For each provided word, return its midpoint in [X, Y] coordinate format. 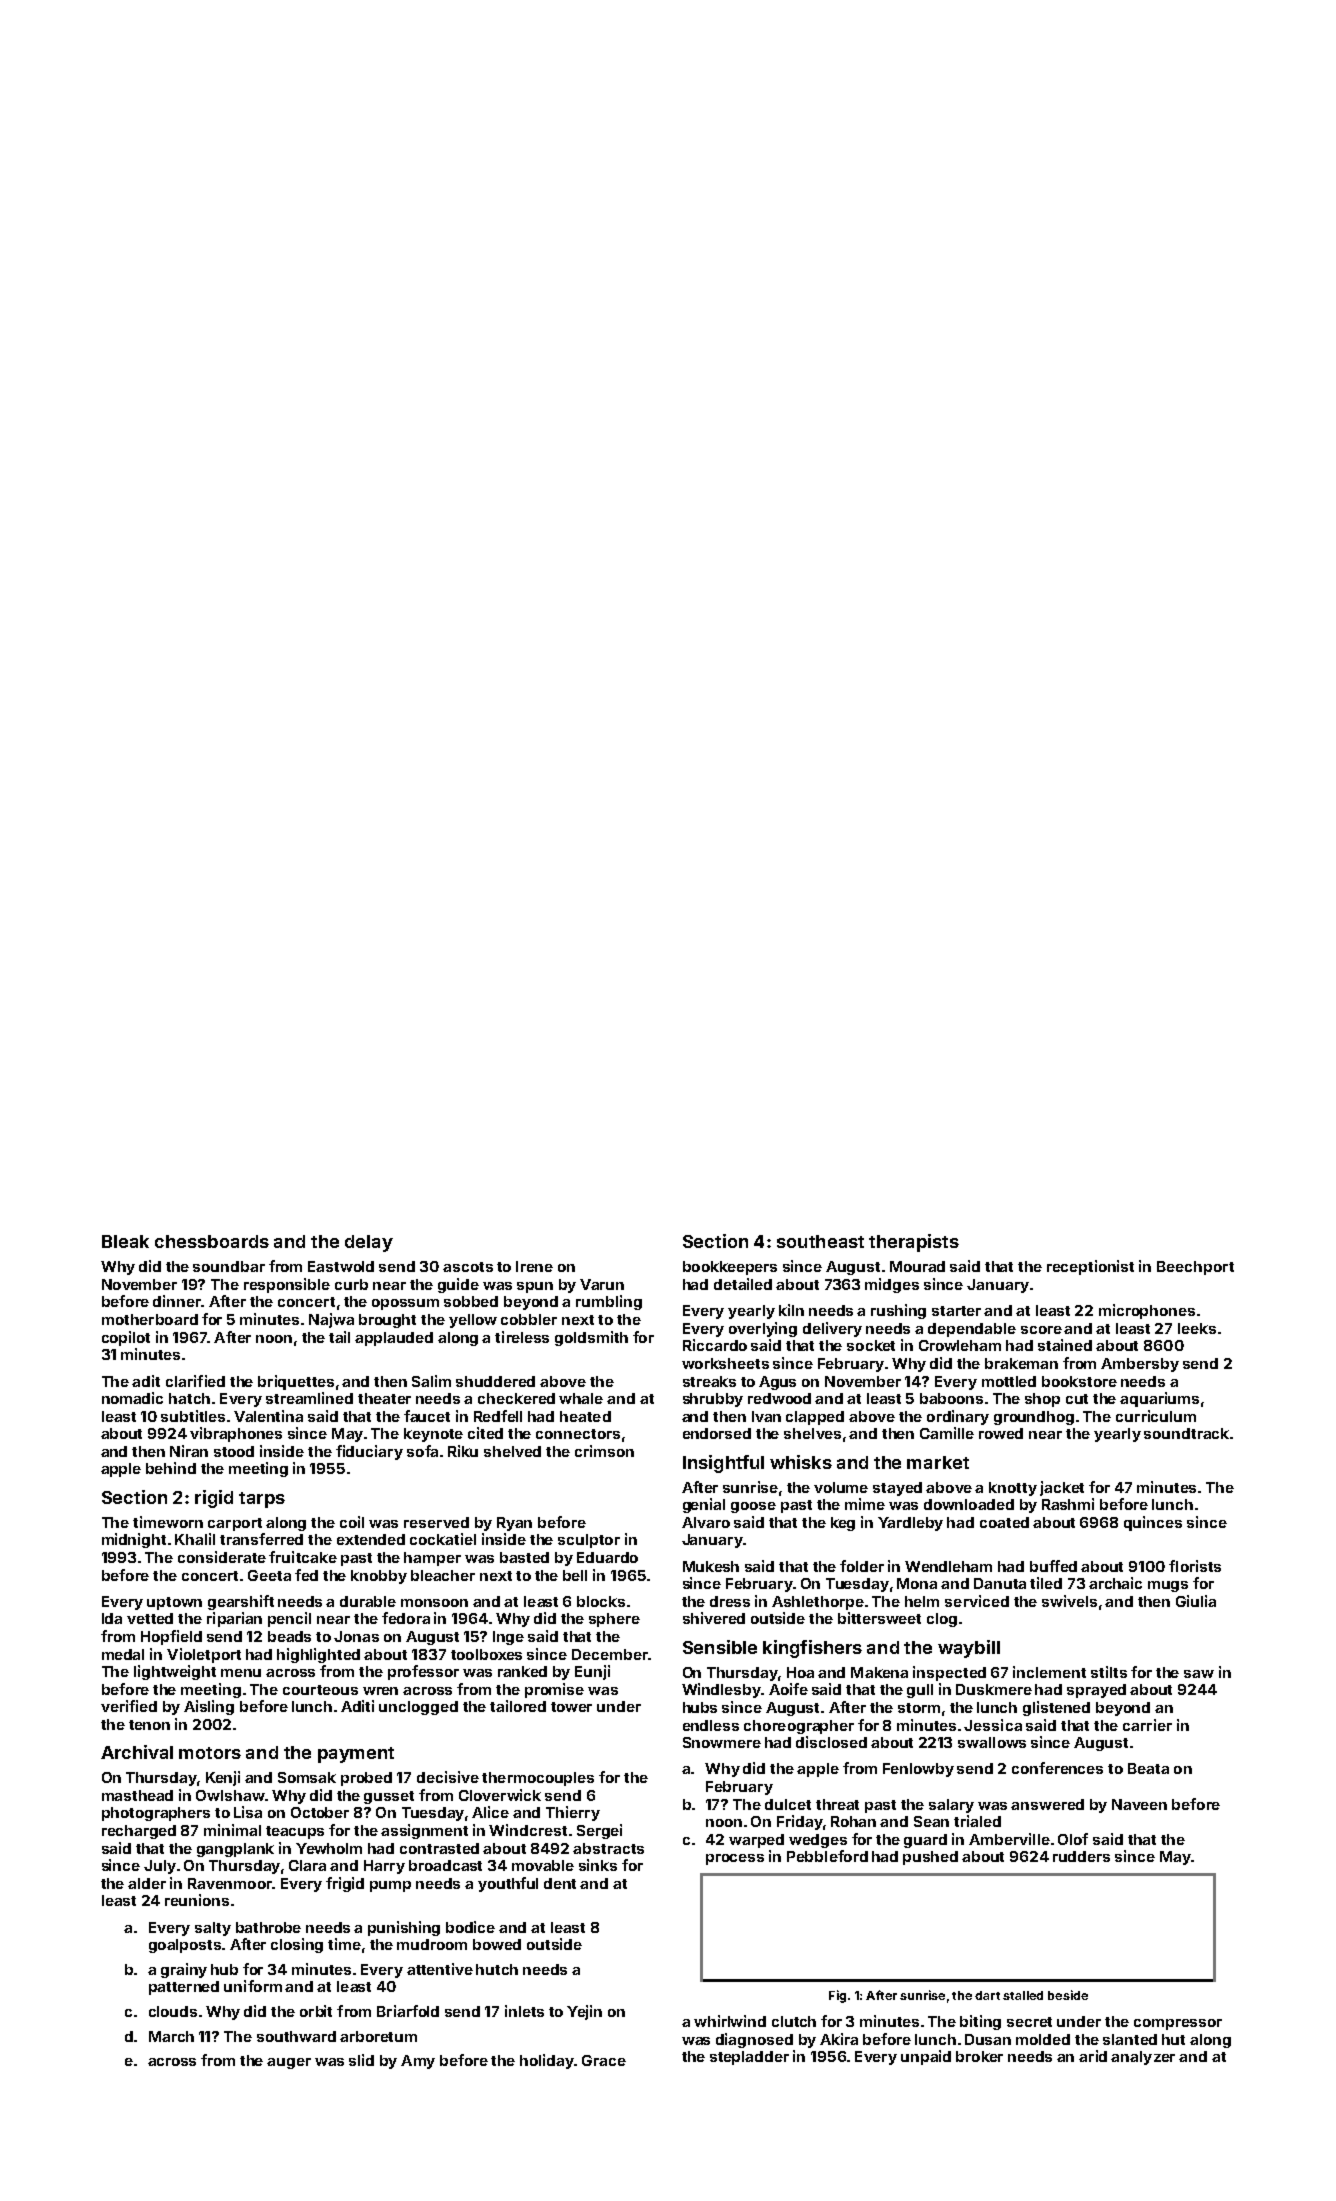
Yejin [584, 2012]
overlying [763, 1329]
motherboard [150, 1319]
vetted [150, 1618]
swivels [1069, 1601]
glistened [1056, 1708]
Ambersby [1140, 1365]
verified [129, 1706]
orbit [316, 2011]
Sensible [720, 1647]
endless [711, 1725]
